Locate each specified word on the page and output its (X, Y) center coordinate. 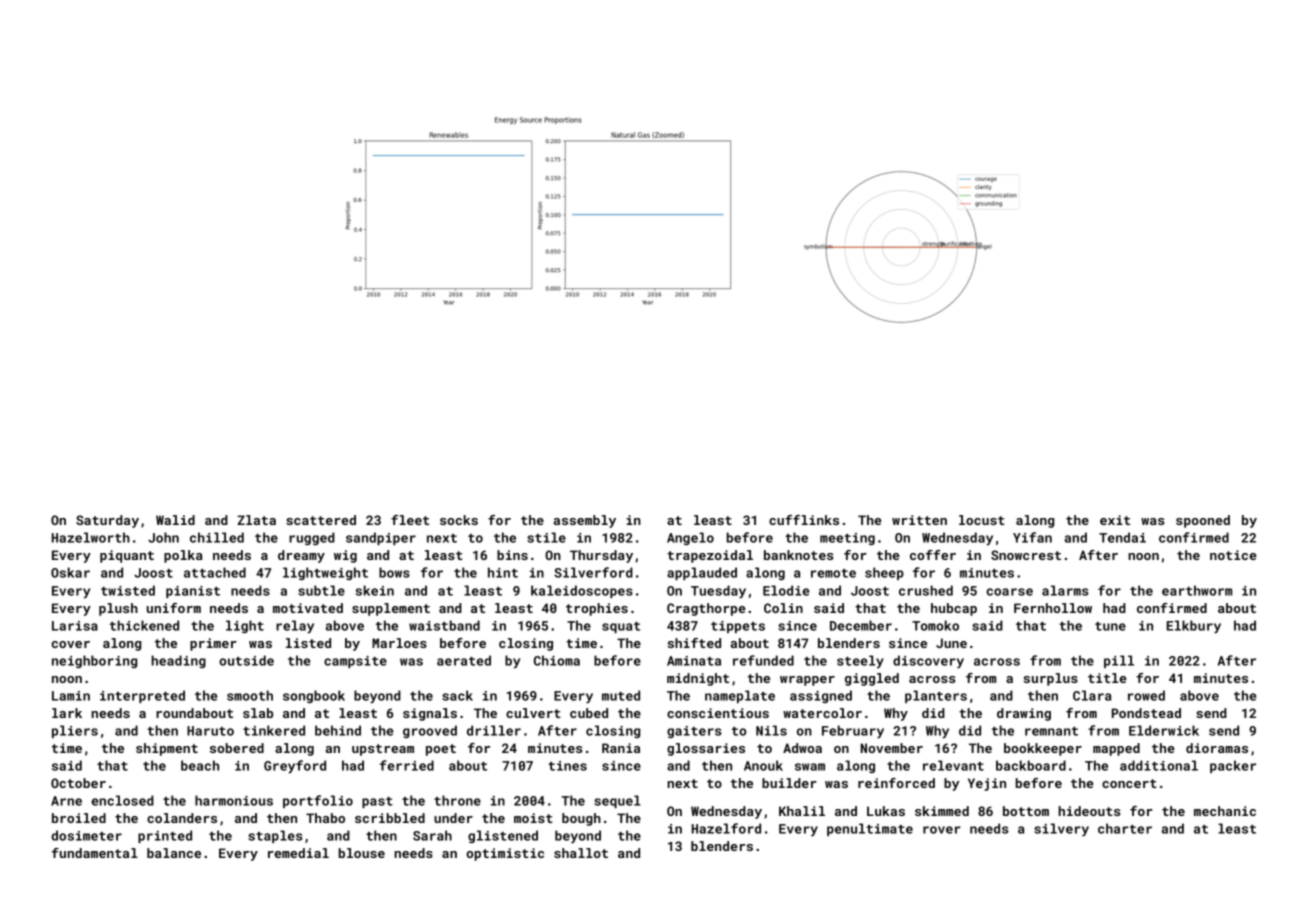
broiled (79, 818)
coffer (933, 555)
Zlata (256, 520)
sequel (617, 801)
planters (936, 696)
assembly (585, 521)
